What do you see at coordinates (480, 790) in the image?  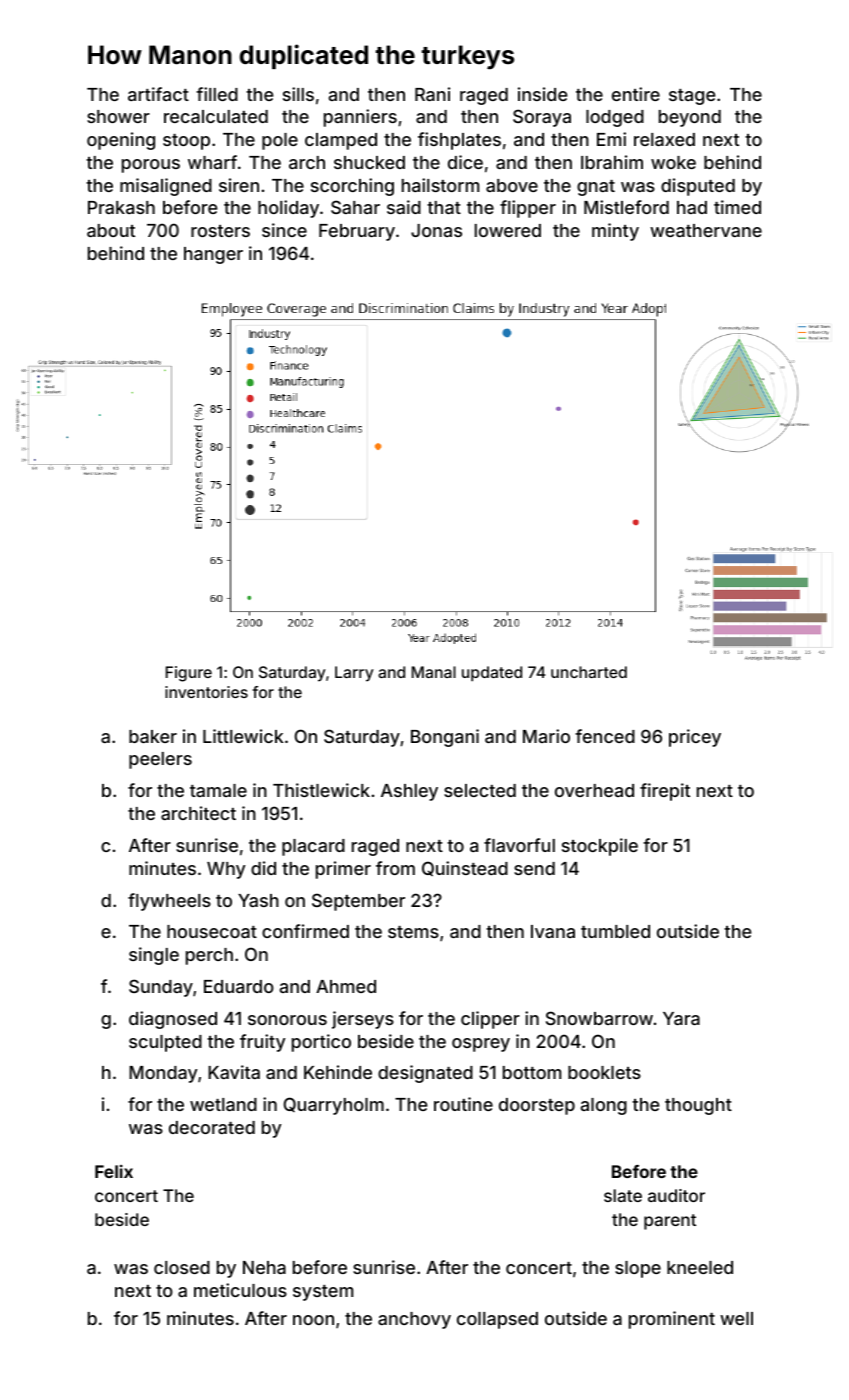 I see `selected` at bounding box center [480, 790].
